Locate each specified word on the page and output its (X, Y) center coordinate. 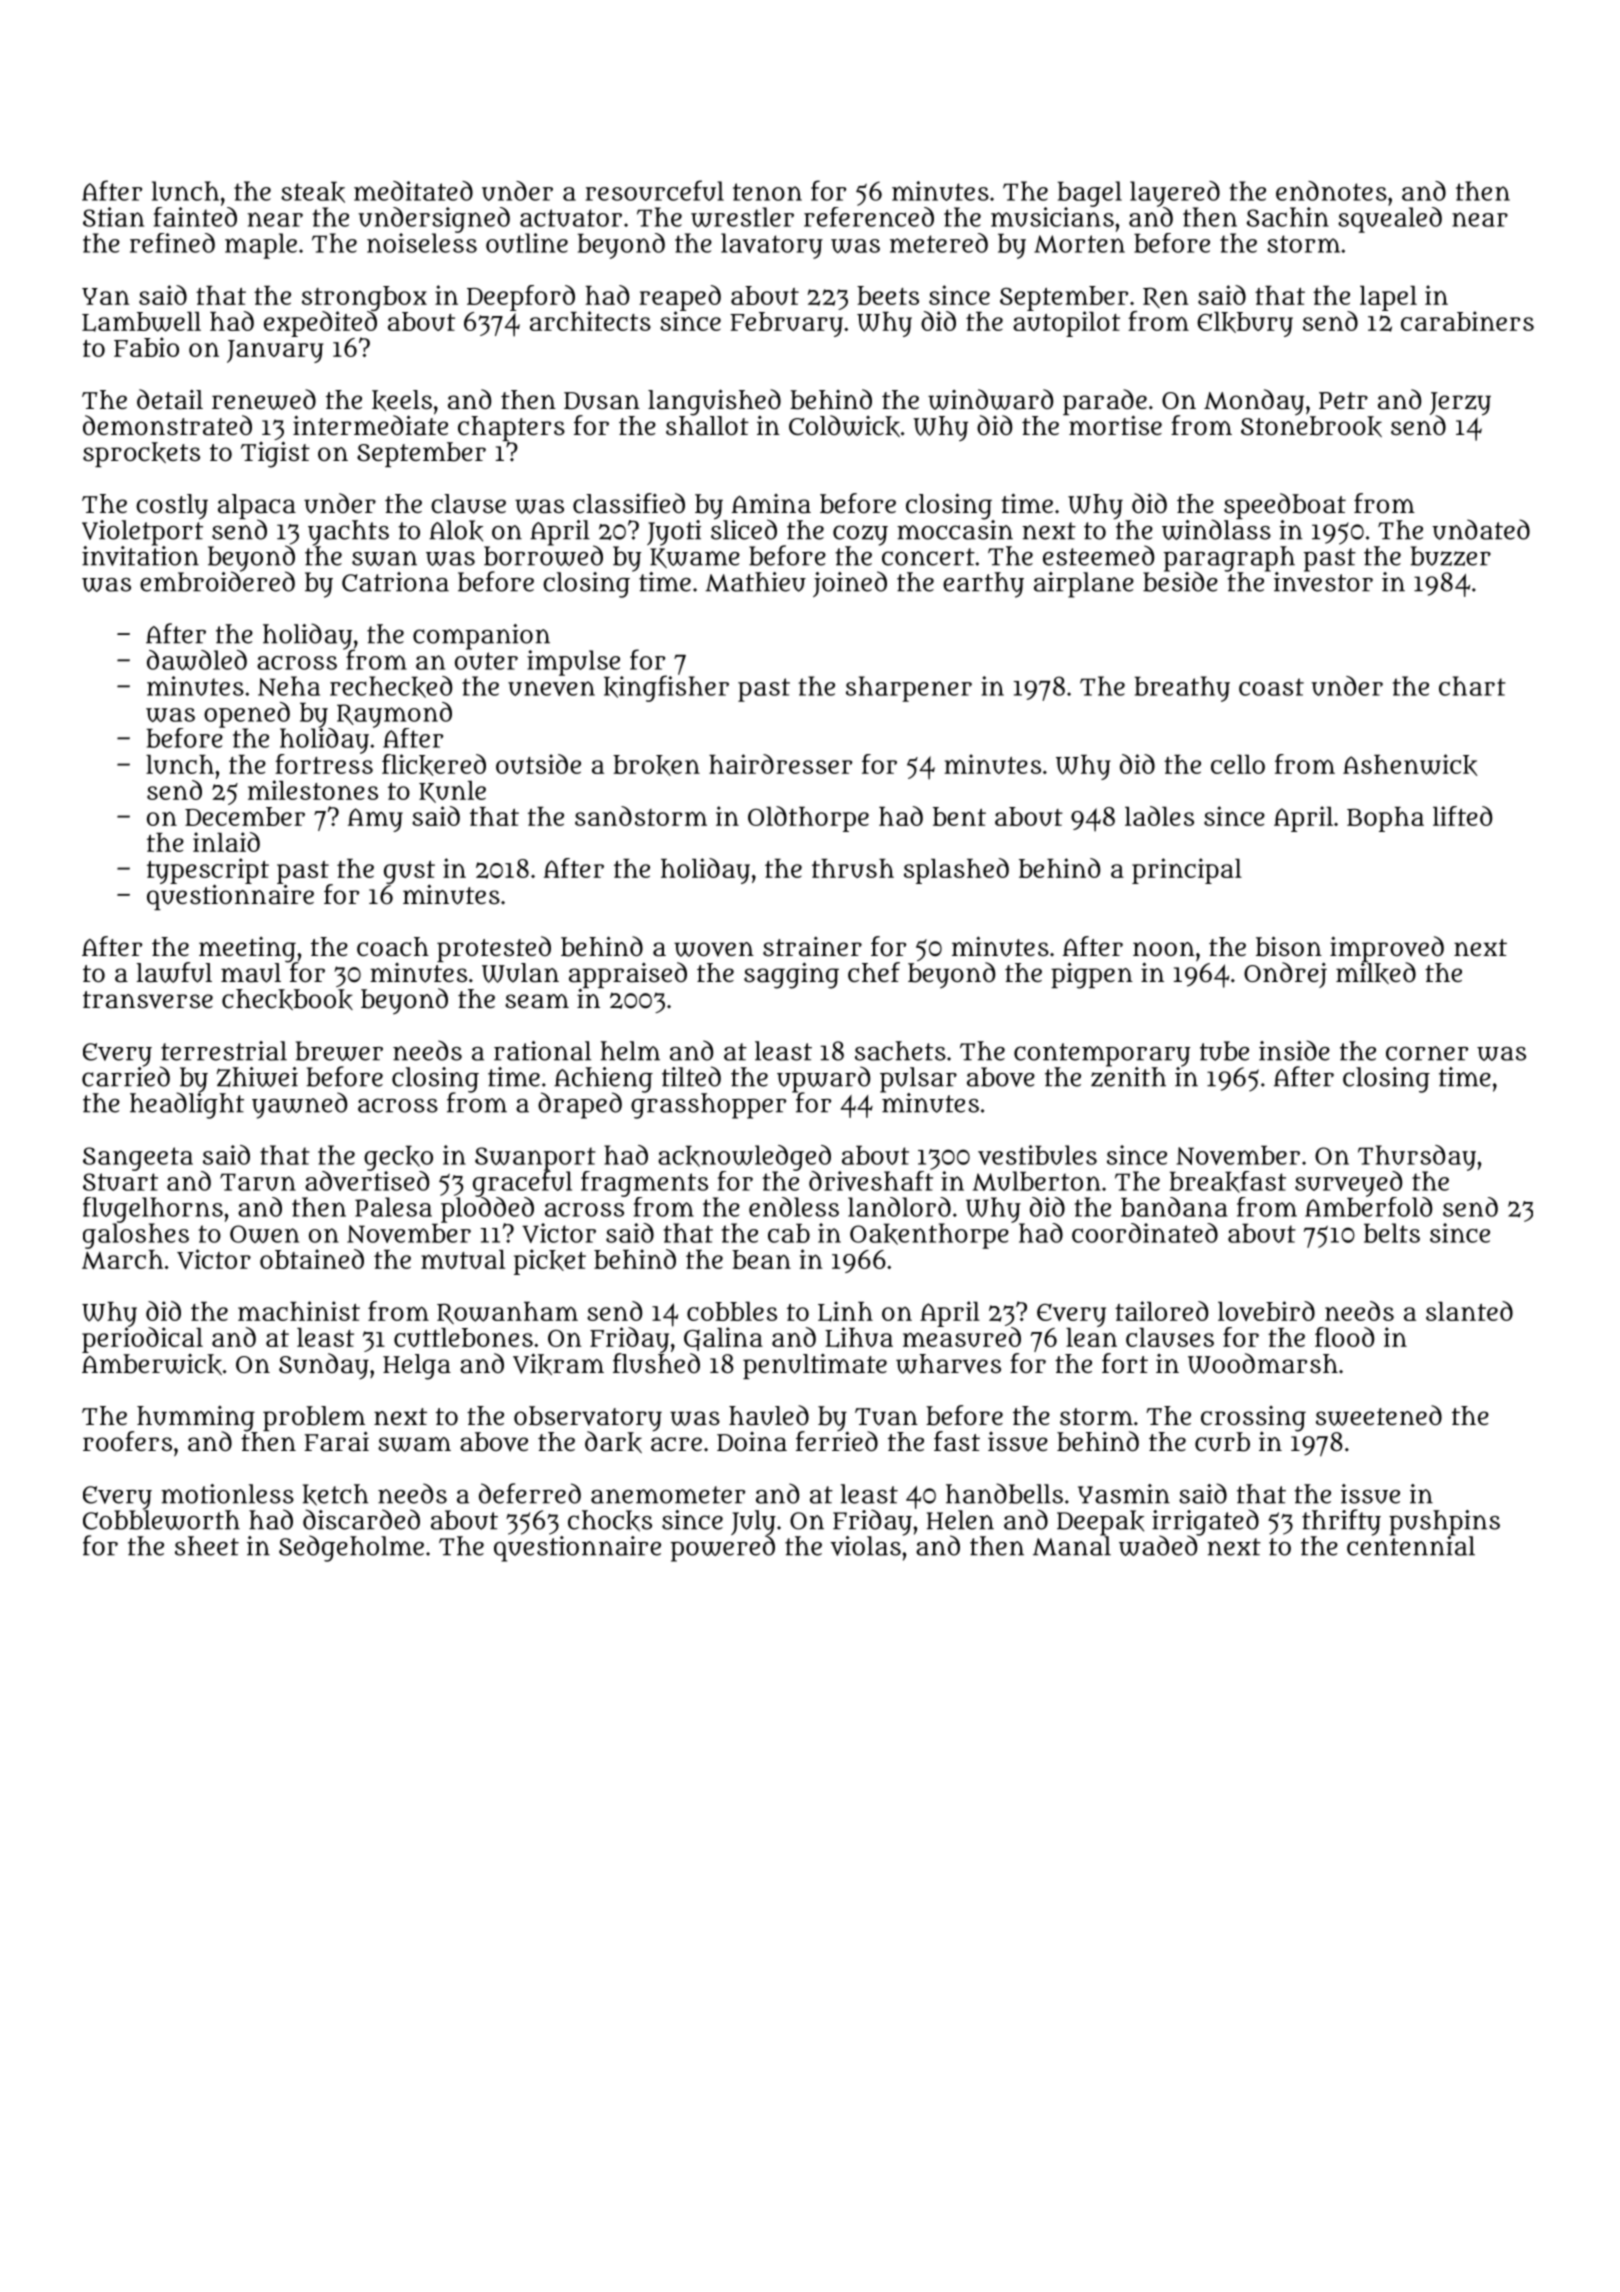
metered (939, 243)
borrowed (543, 555)
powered (722, 1549)
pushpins (1444, 1523)
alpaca (257, 506)
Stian (113, 217)
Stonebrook (1311, 426)
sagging (791, 975)
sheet (207, 1546)
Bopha (1385, 819)
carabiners (1467, 321)
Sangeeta (138, 1159)
